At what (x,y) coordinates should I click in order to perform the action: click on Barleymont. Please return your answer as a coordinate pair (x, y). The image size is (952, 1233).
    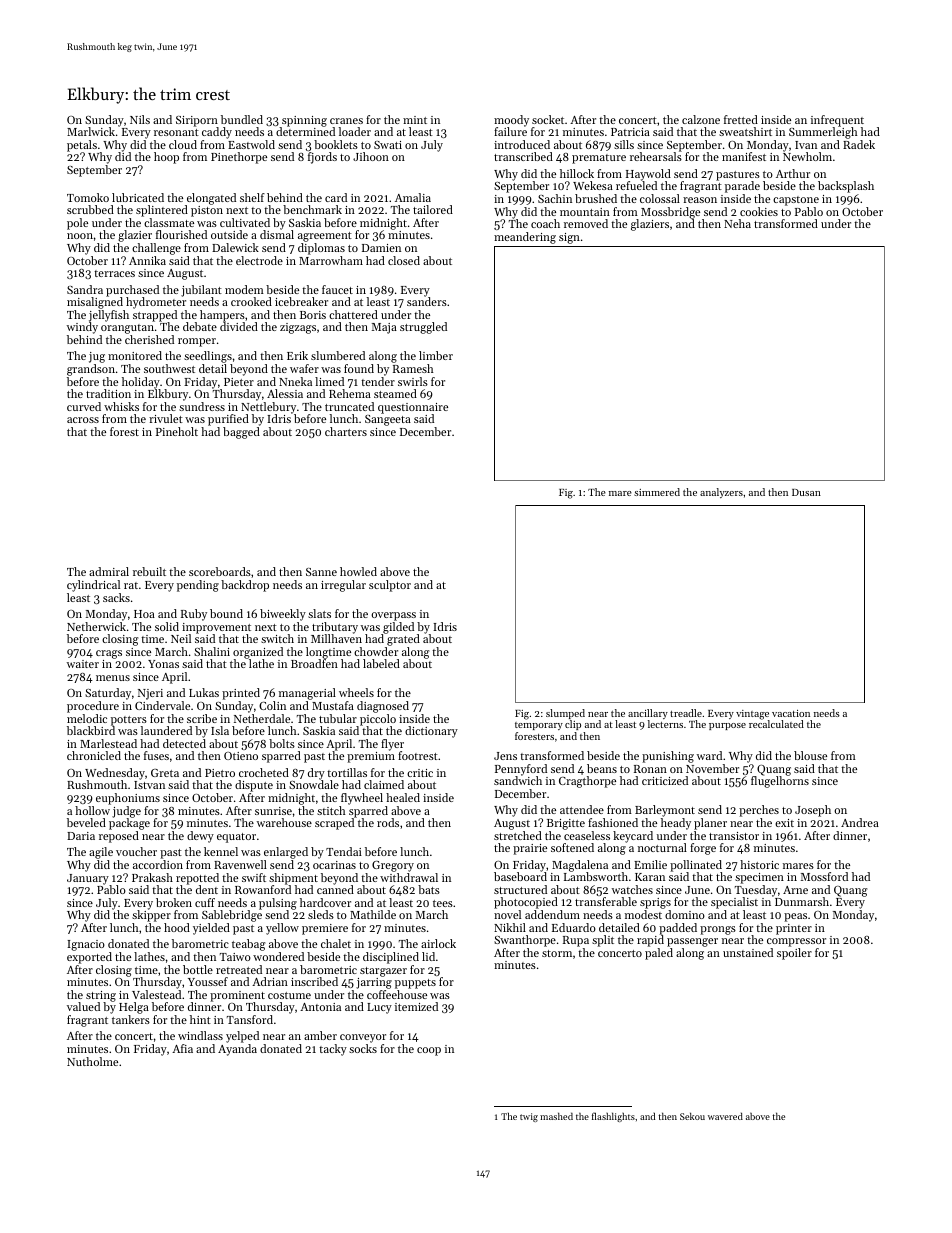
    Looking at the image, I should click on (665, 811).
